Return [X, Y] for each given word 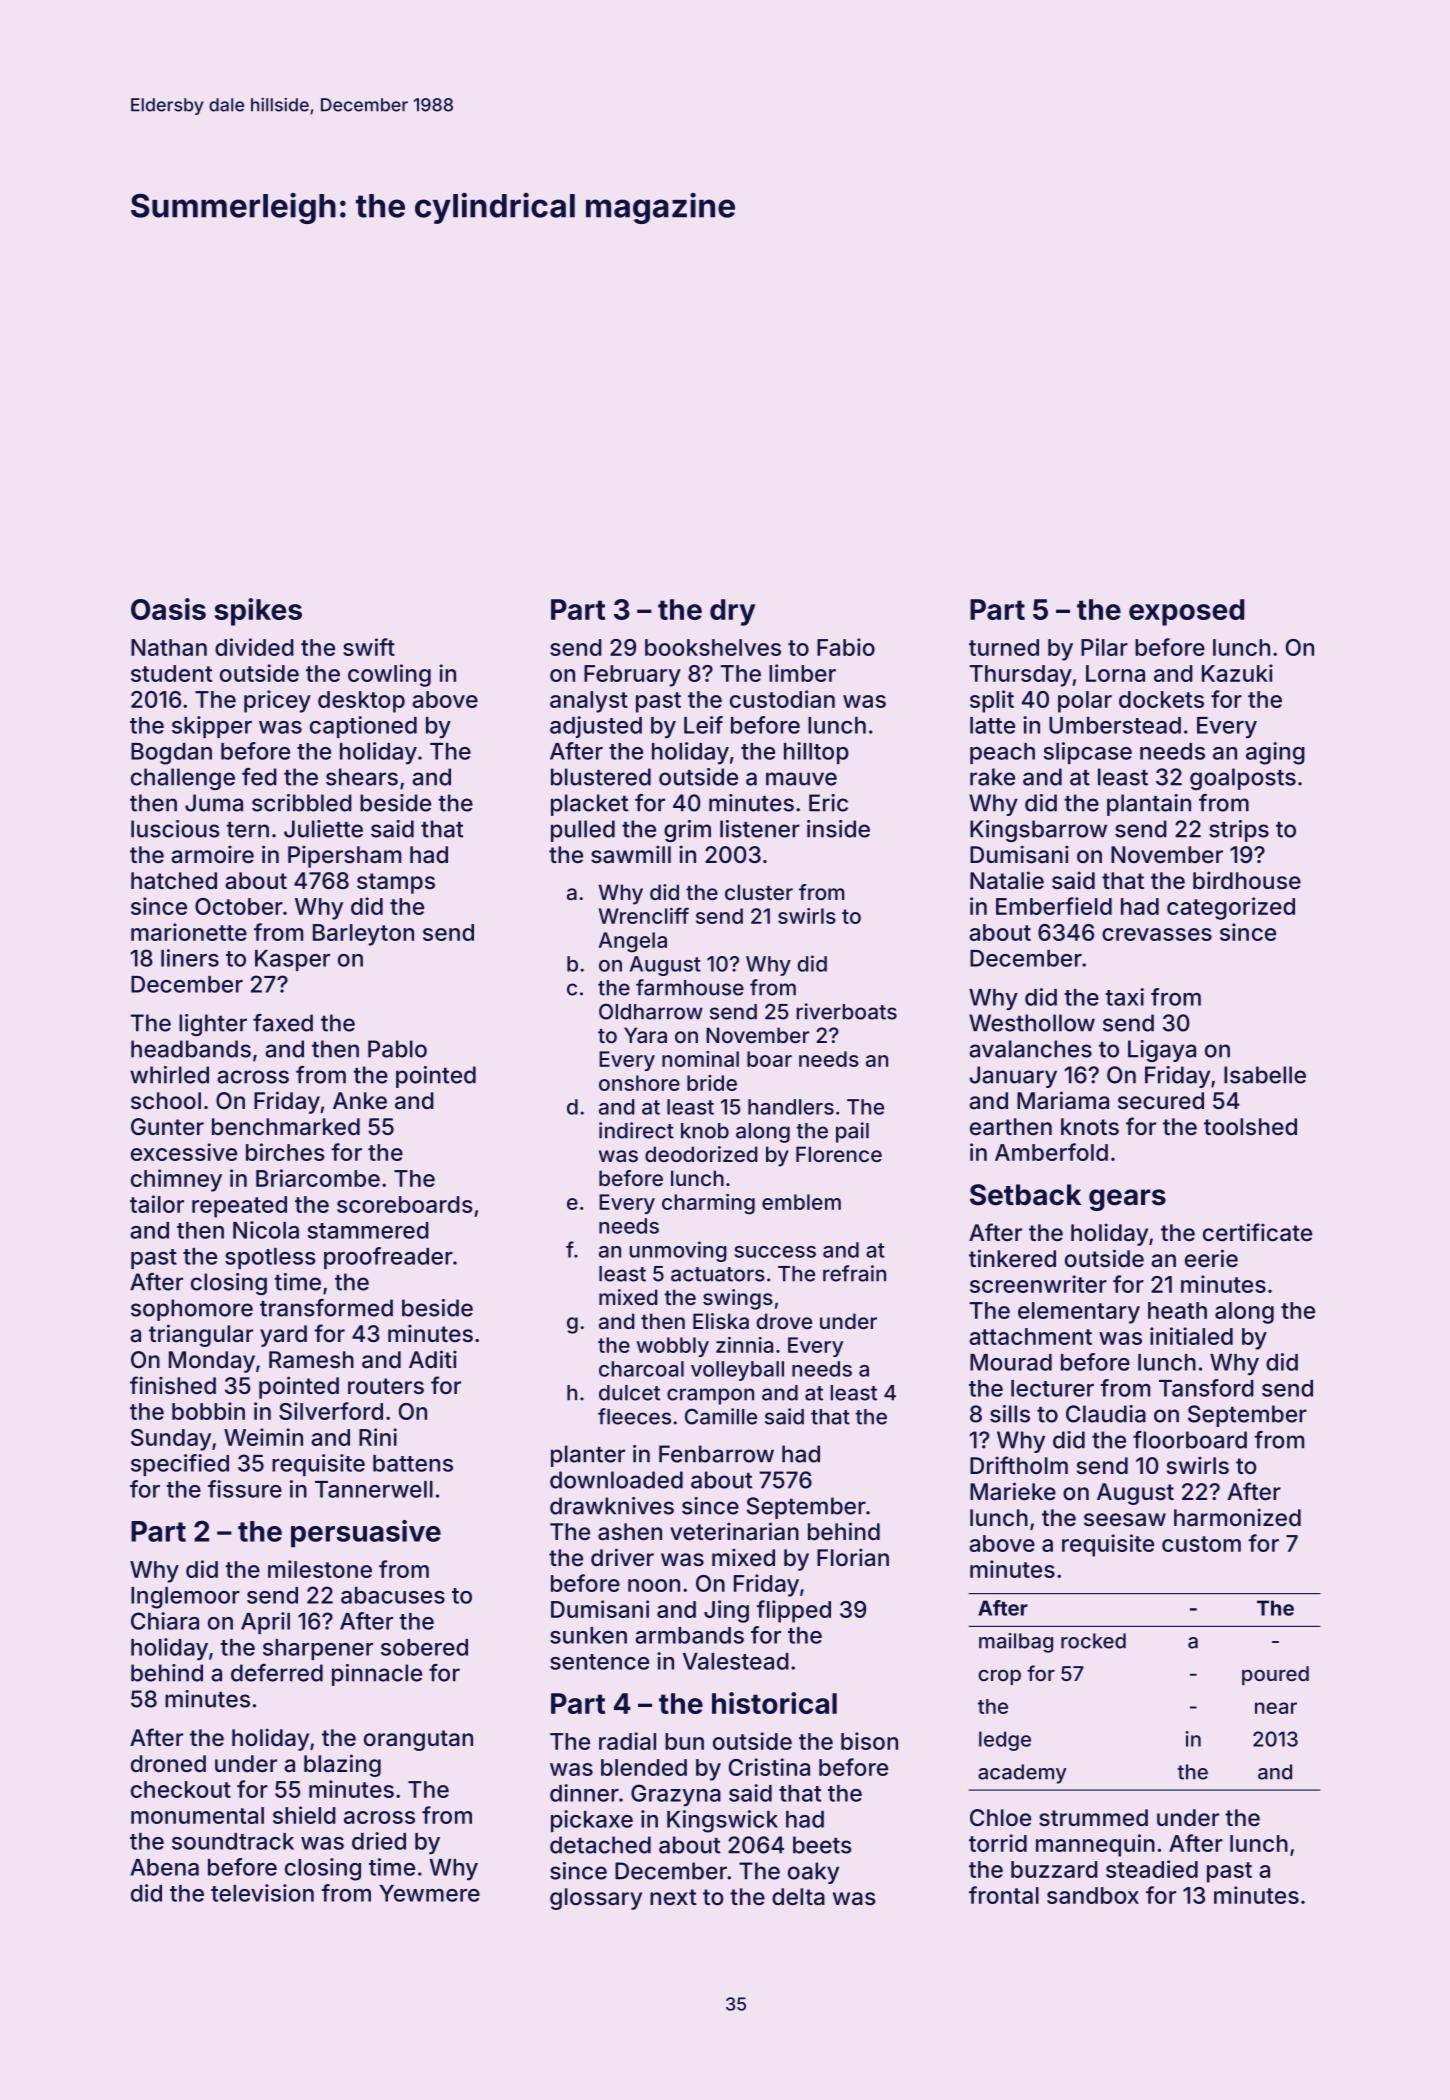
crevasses [1157, 934]
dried [379, 1841]
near [1276, 1708]
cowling [389, 675]
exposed [1187, 612]
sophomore [192, 1310]
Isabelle [1265, 1075]
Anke [360, 1100]
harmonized [1237, 1517]
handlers [791, 1107]
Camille [721, 1416]
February [632, 676]
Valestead [736, 1661]
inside [838, 829]
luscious [175, 829]
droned [168, 1763]
